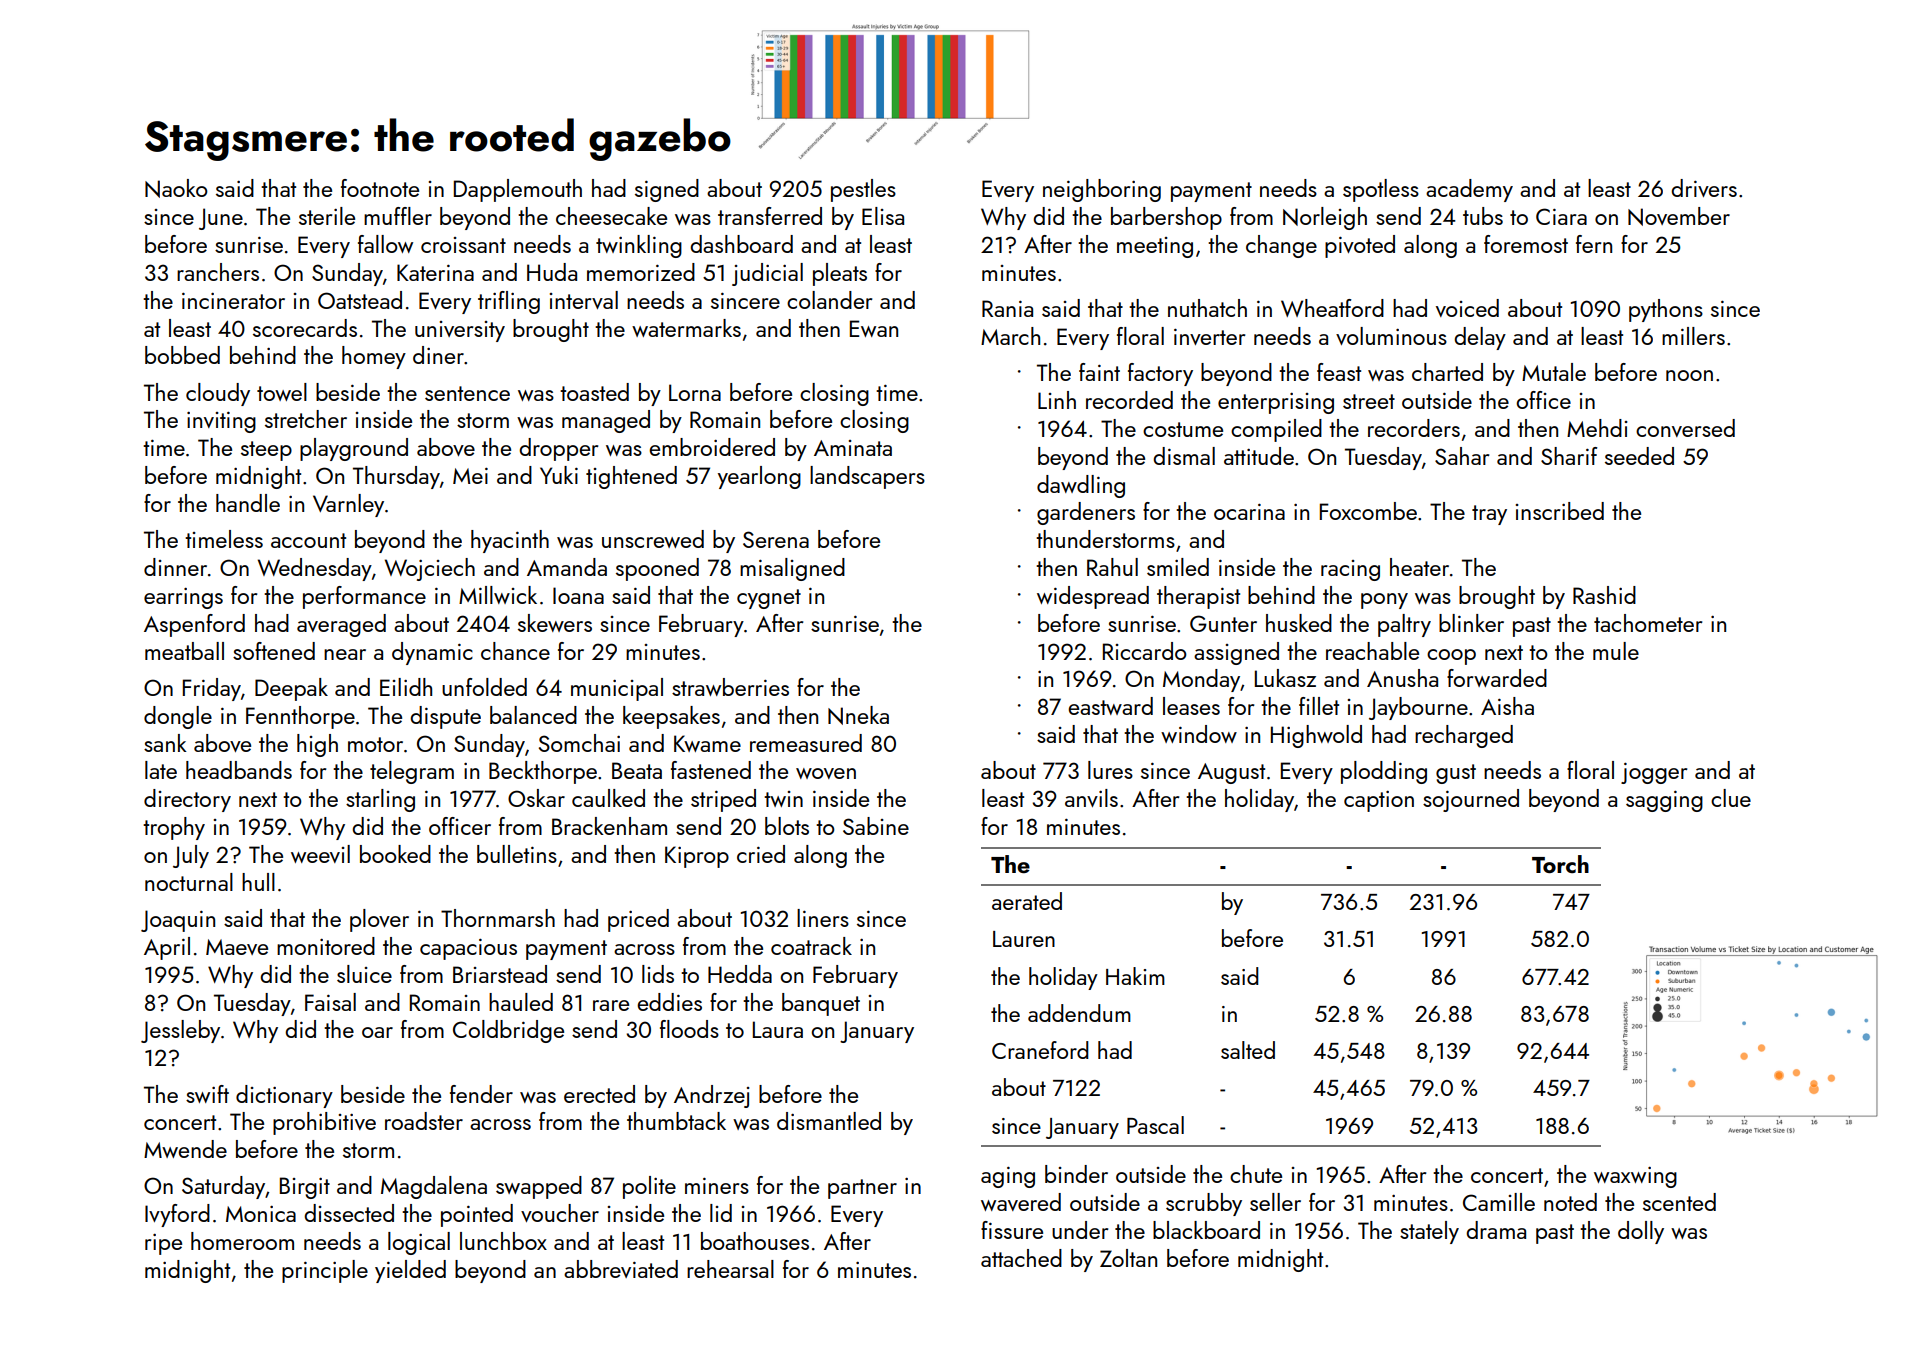 The height and width of the image is (1348, 1907). Describe the element at coordinates (1641, 1232) in the image. I see `dolly` at that location.
